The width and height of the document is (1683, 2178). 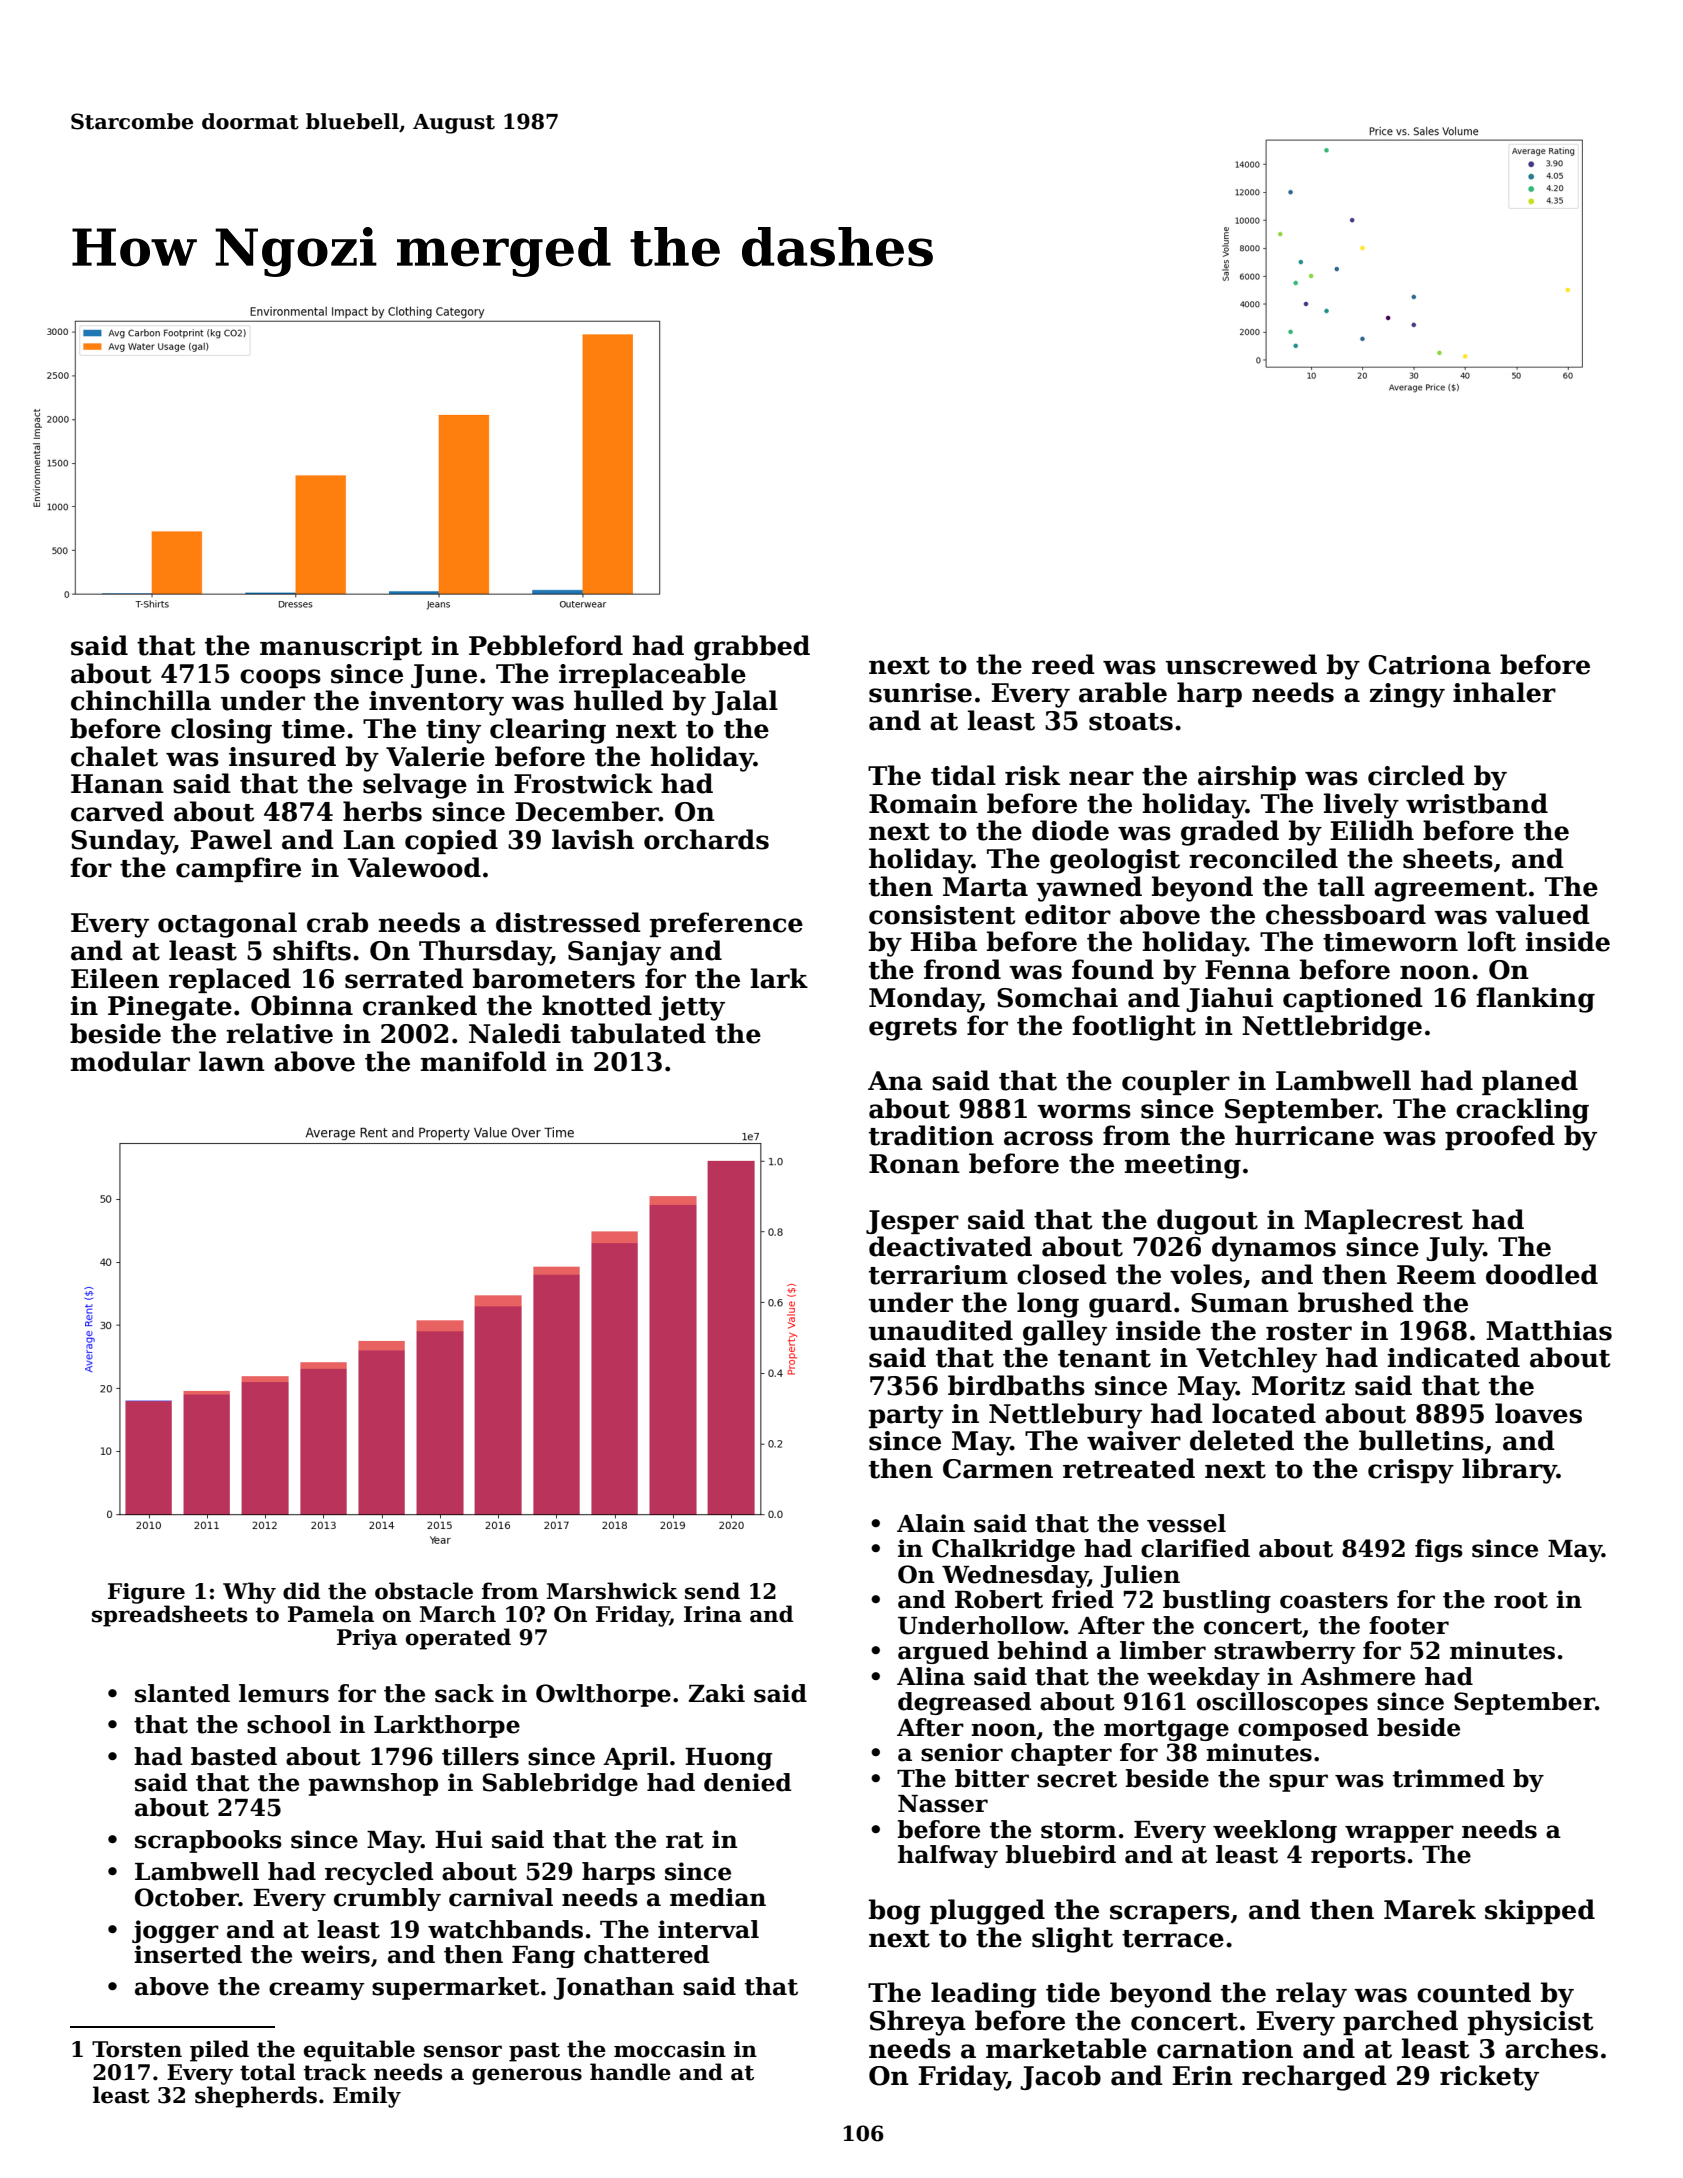 What do you see at coordinates (948, 1856) in the document?
I see `halfway` at bounding box center [948, 1856].
